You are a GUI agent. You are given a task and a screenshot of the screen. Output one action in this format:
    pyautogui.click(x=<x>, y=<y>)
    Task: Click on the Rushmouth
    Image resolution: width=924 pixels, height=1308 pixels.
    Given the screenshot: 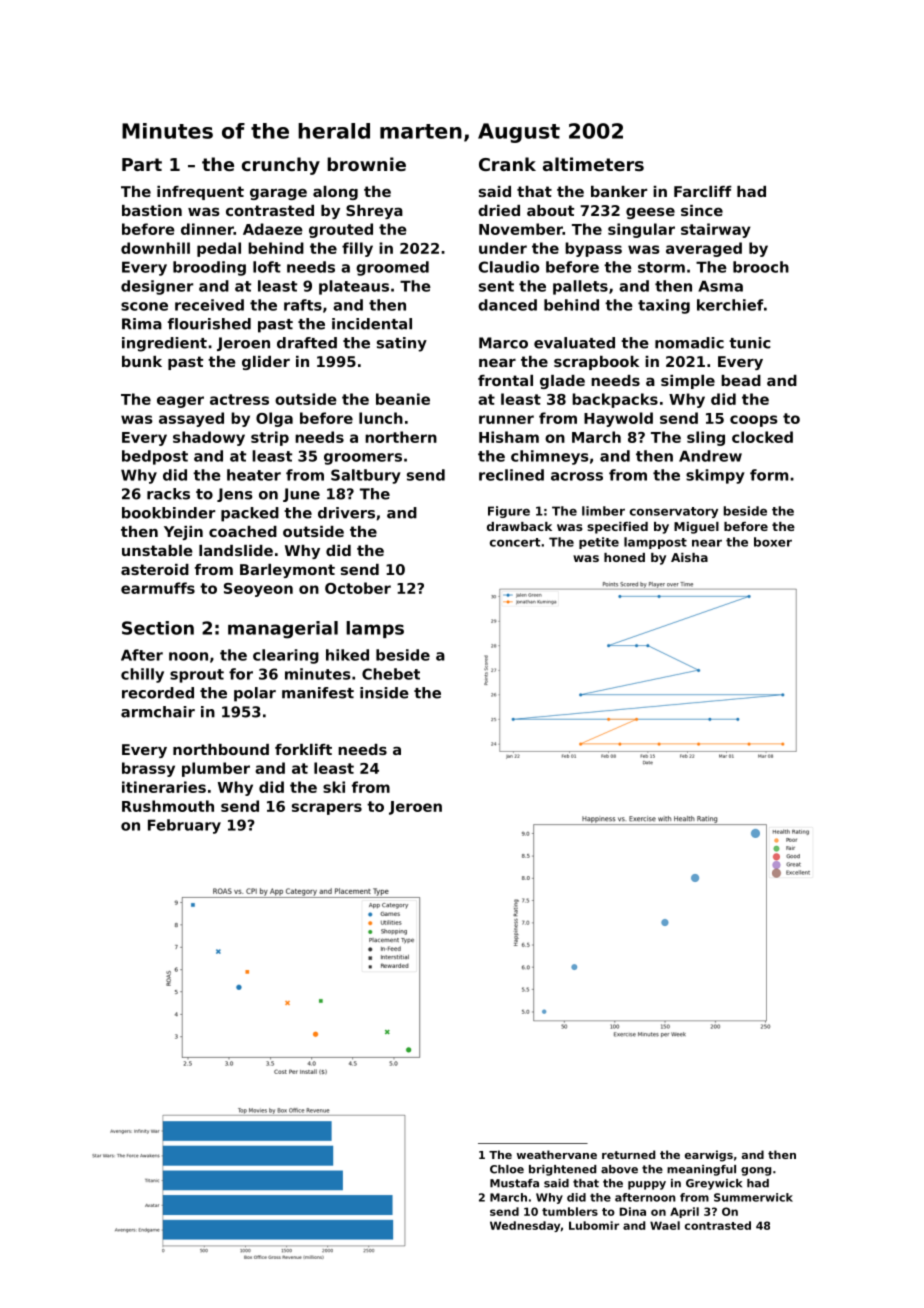 What is the action you would take?
    pyautogui.click(x=168, y=806)
